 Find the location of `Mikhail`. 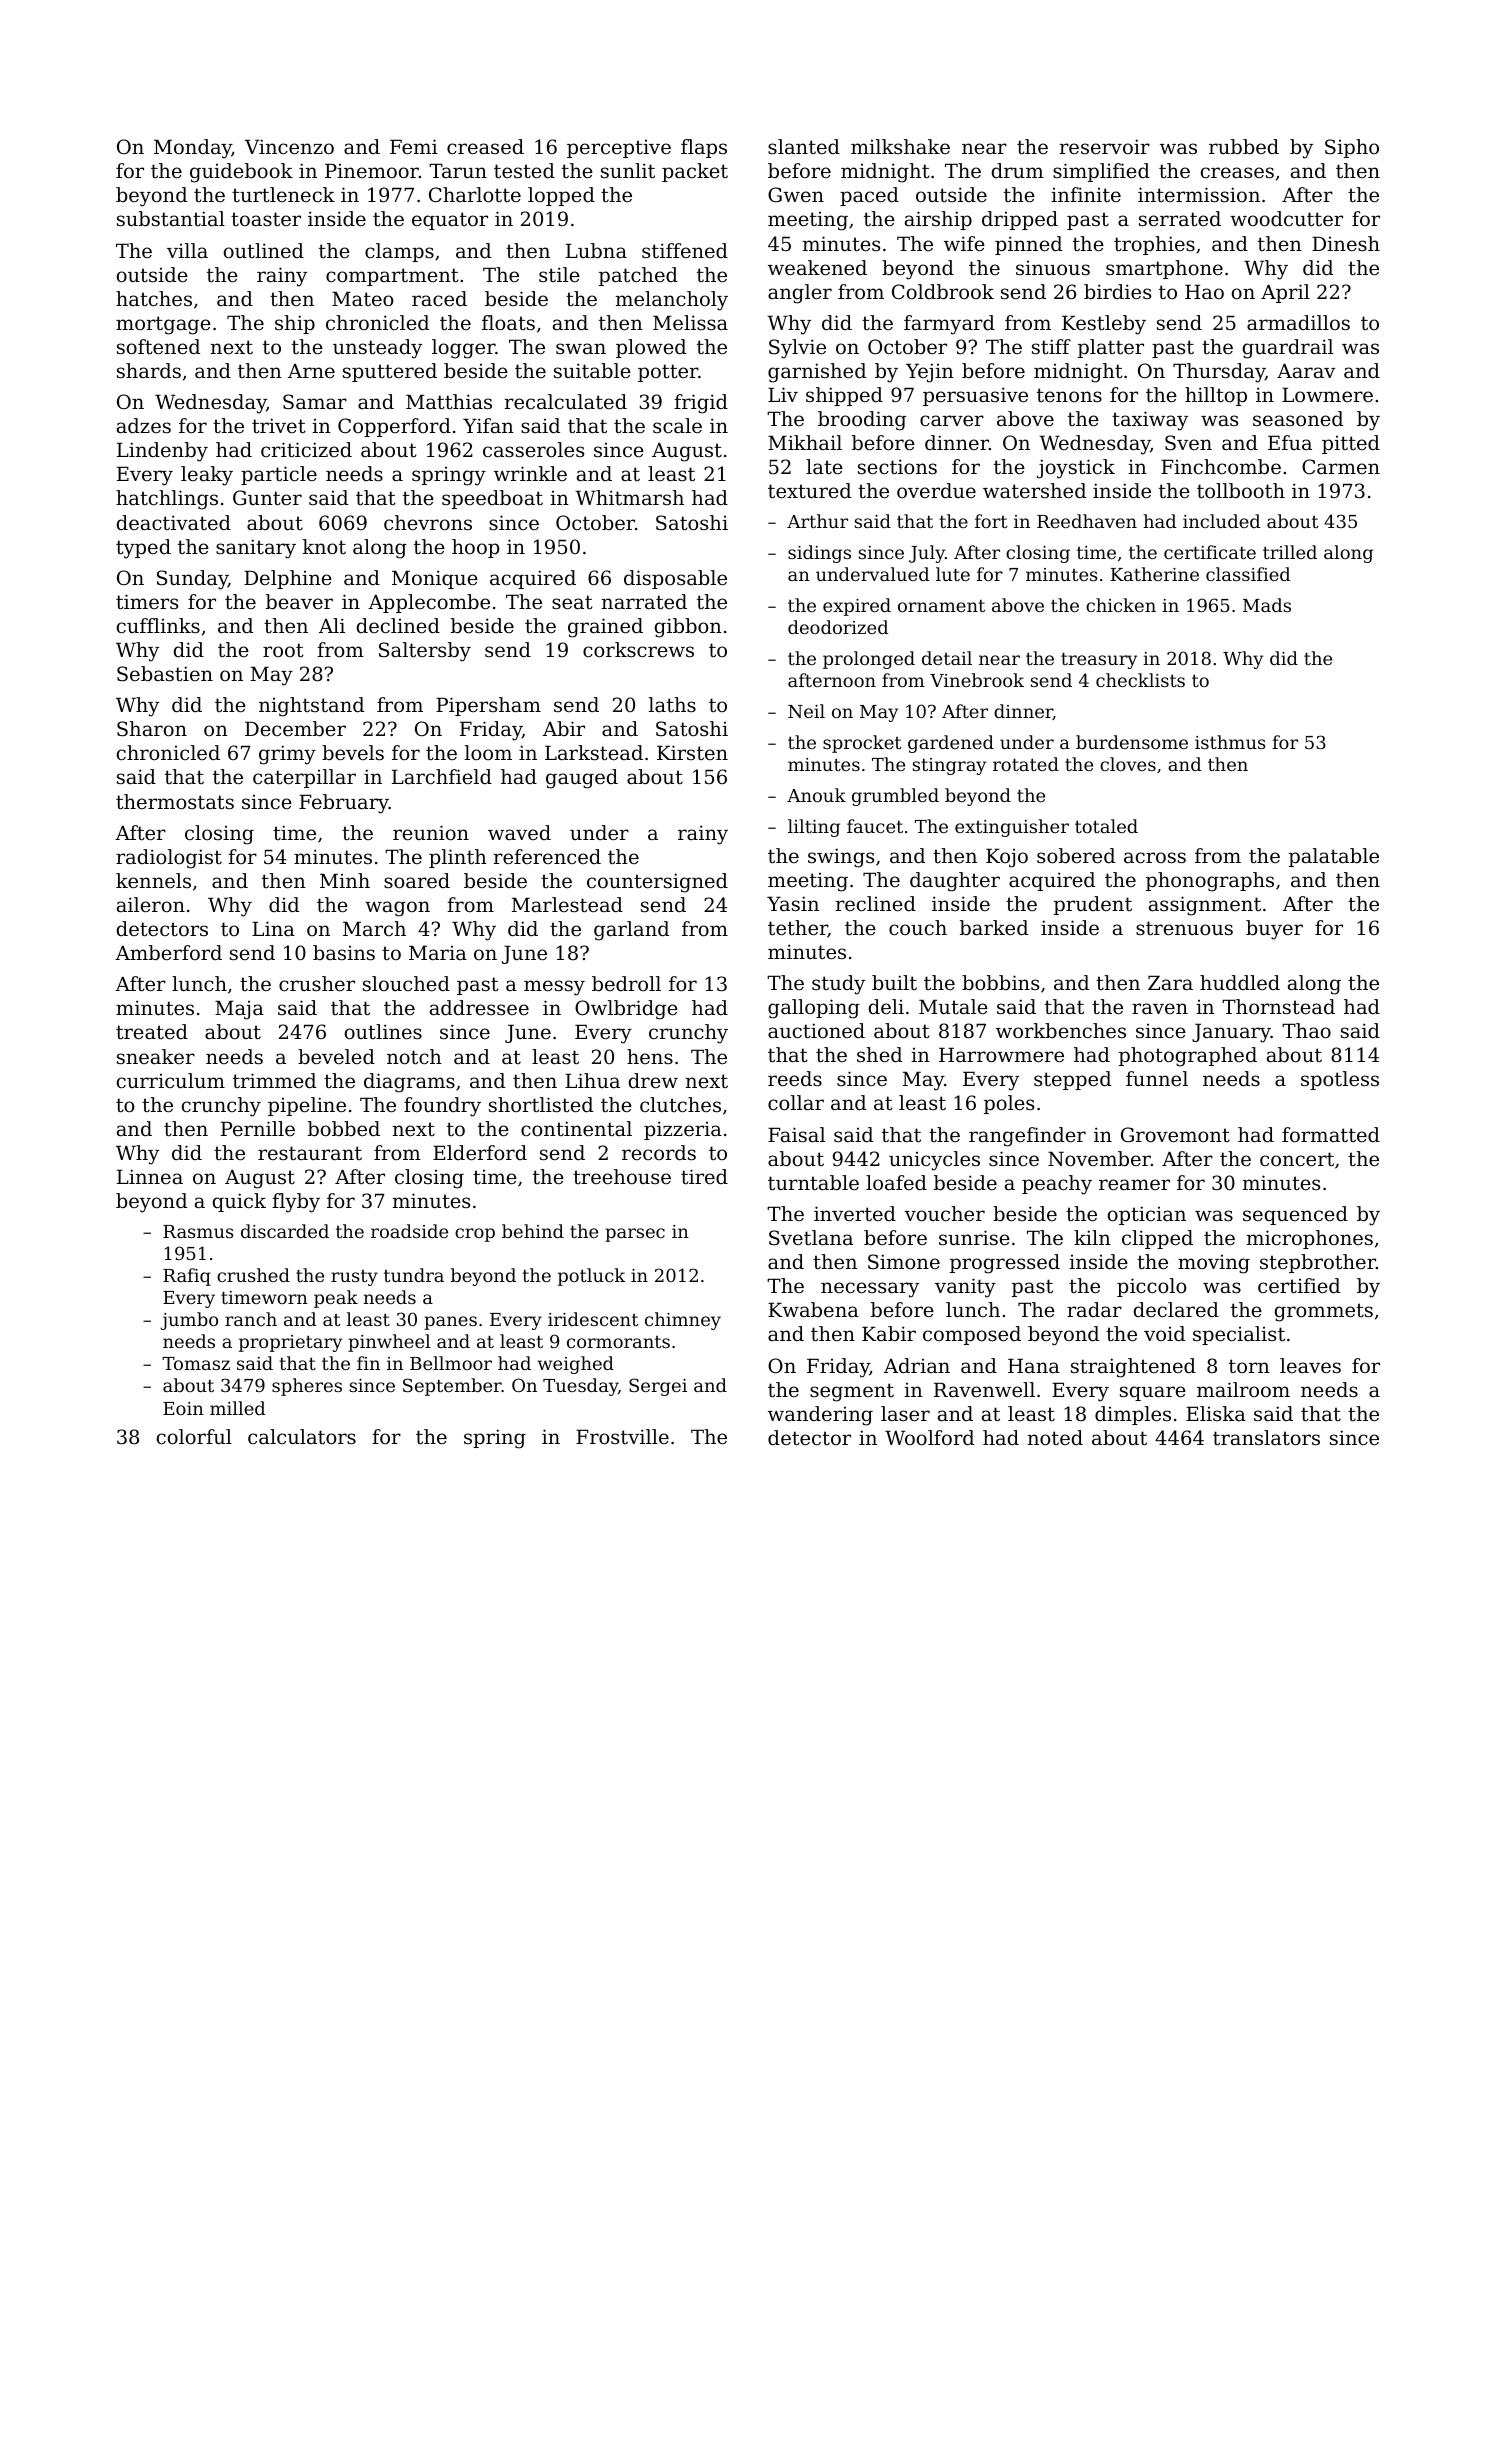

Mikhail is located at coordinates (805, 442).
